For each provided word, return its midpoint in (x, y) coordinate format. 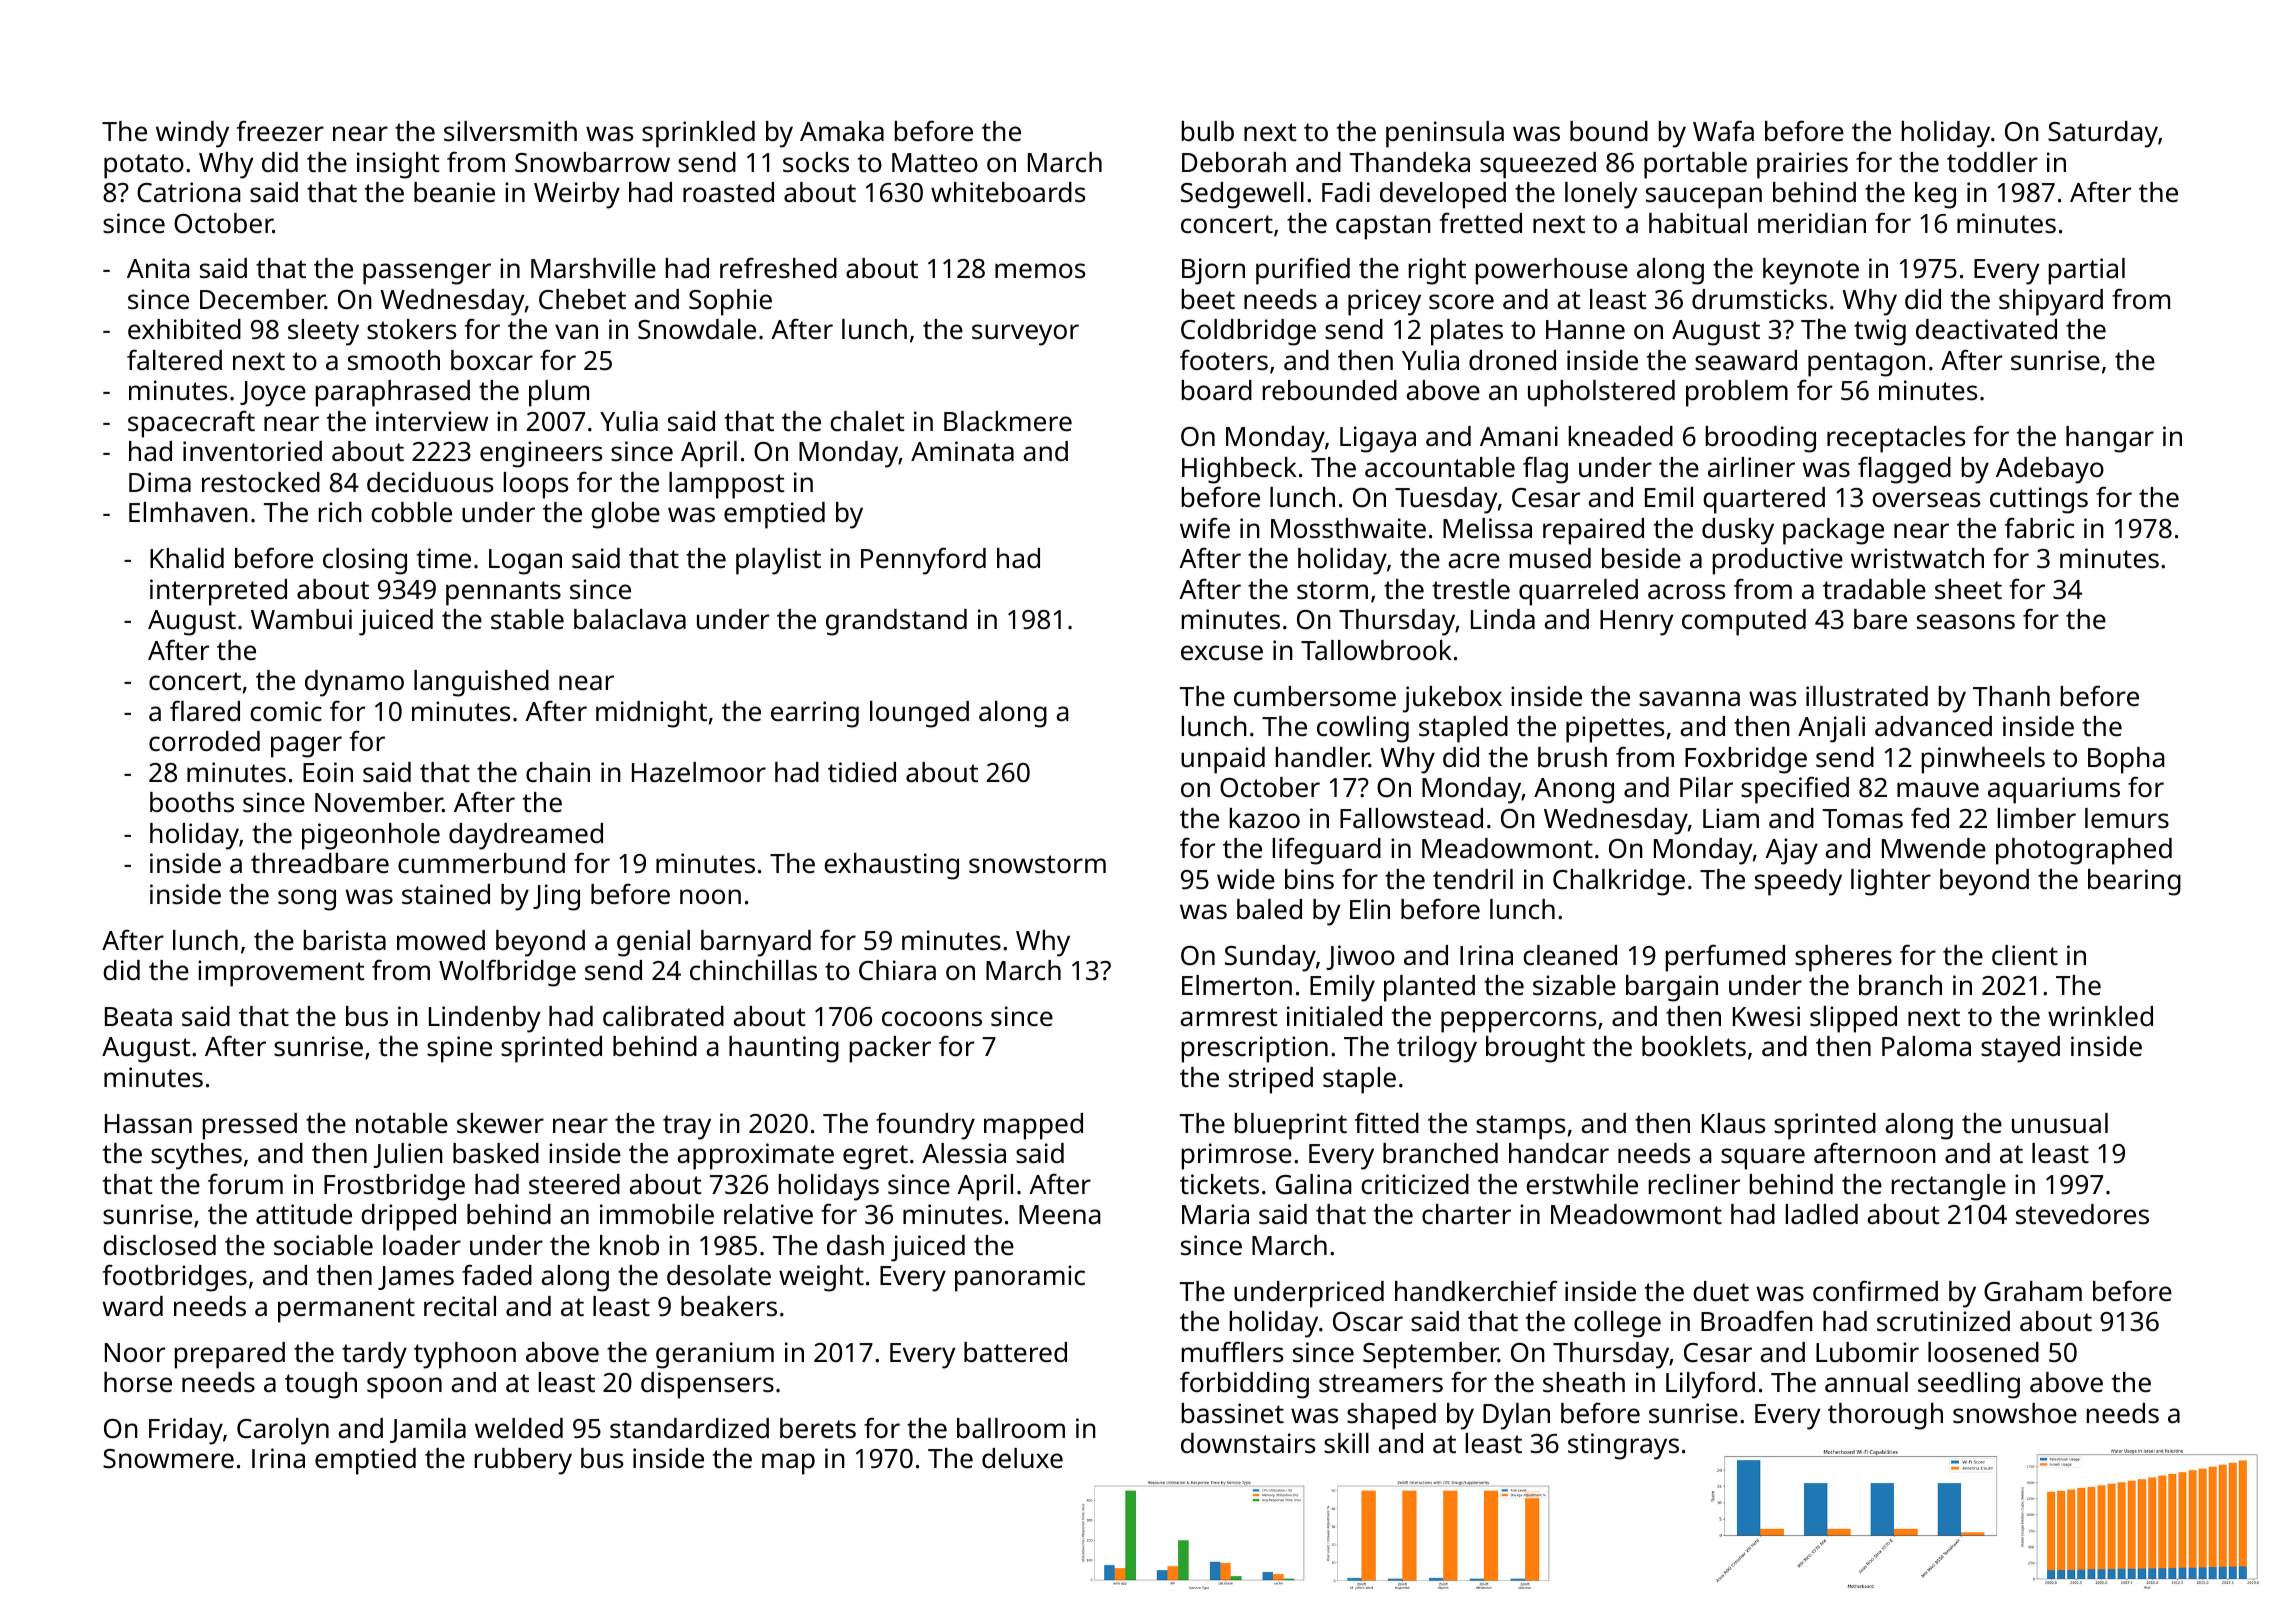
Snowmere (168, 1459)
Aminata (962, 451)
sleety (323, 332)
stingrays (1623, 1446)
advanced (1933, 726)
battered (1015, 1352)
